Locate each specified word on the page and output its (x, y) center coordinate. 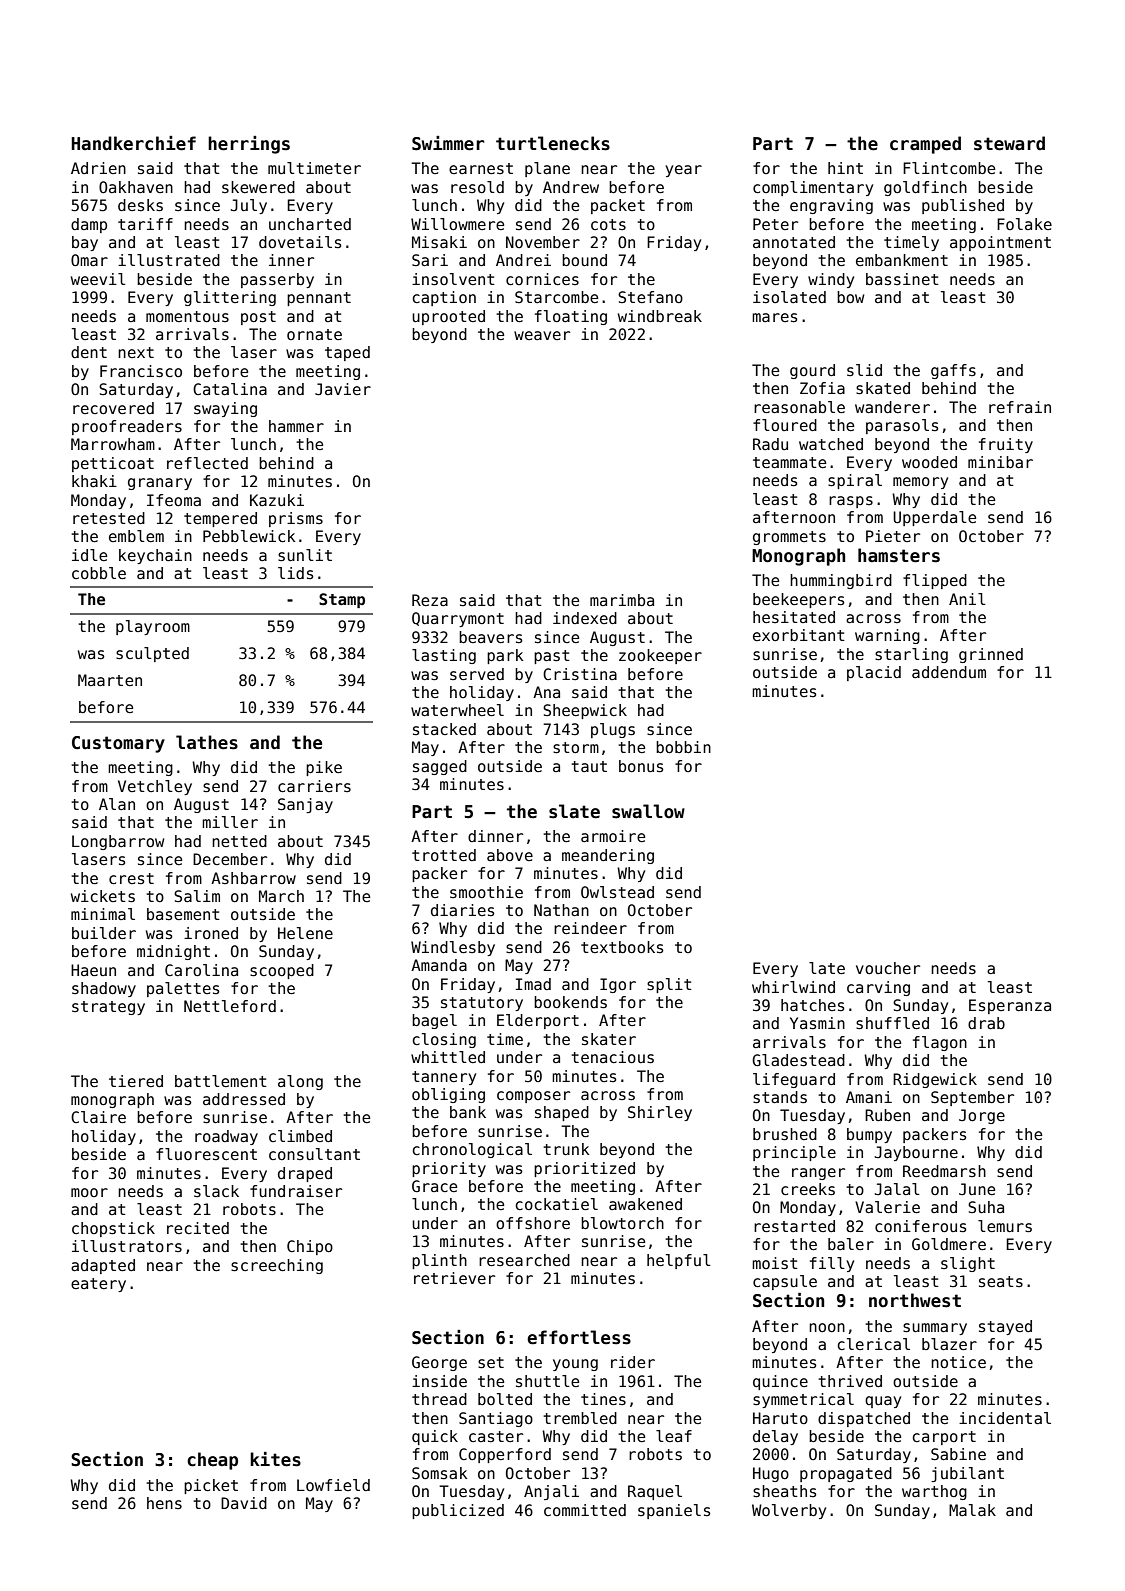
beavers (490, 637)
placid (874, 673)
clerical (874, 1344)
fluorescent (206, 1154)
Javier (343, 389)
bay (85, 243)
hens (164, 1503)
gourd (812, 371)
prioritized (584, 1169)
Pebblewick (249, 536)
